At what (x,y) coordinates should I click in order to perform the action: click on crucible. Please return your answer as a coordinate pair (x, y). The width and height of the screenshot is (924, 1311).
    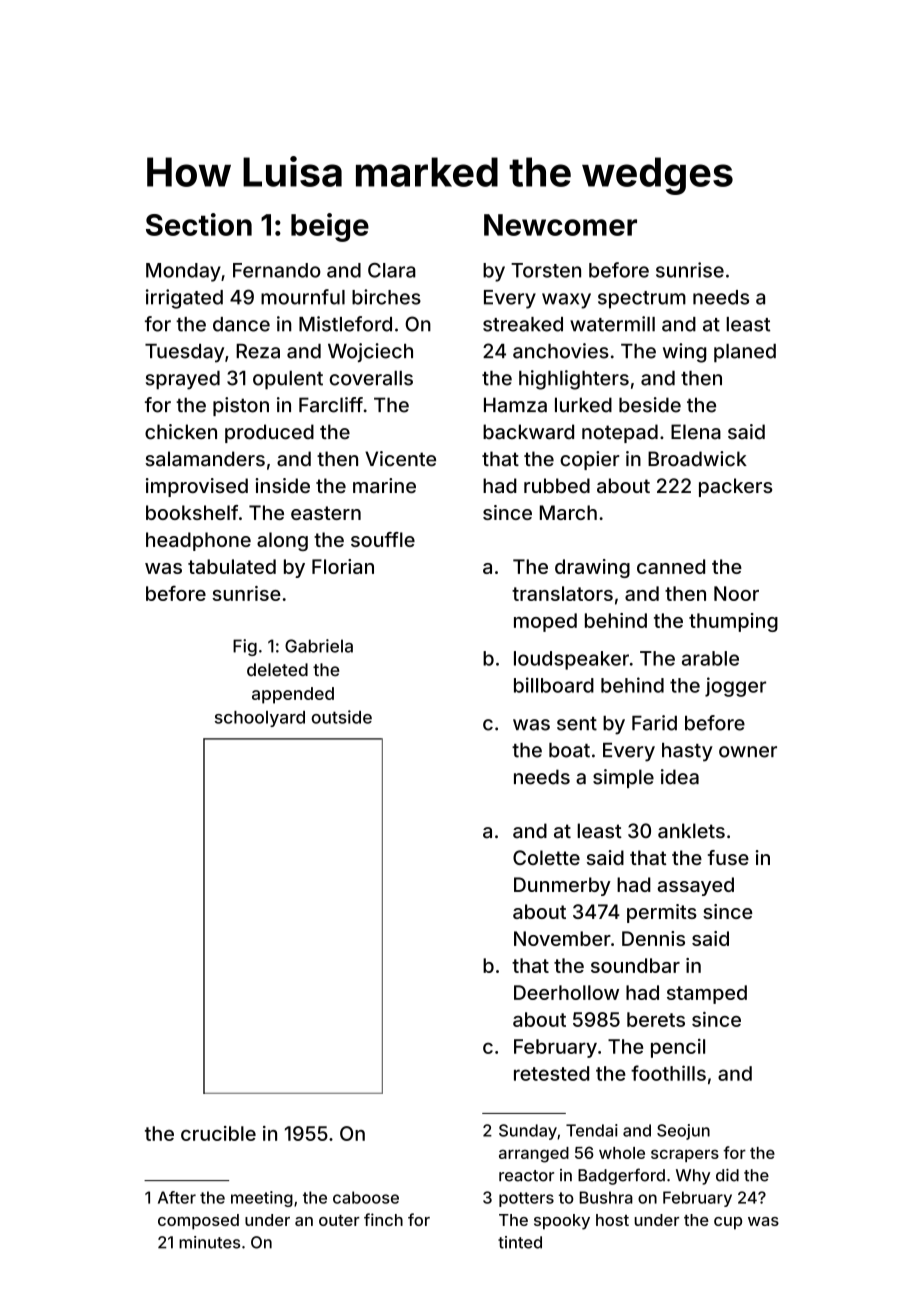
    Looking at the image, I should click on (218, 1133).
